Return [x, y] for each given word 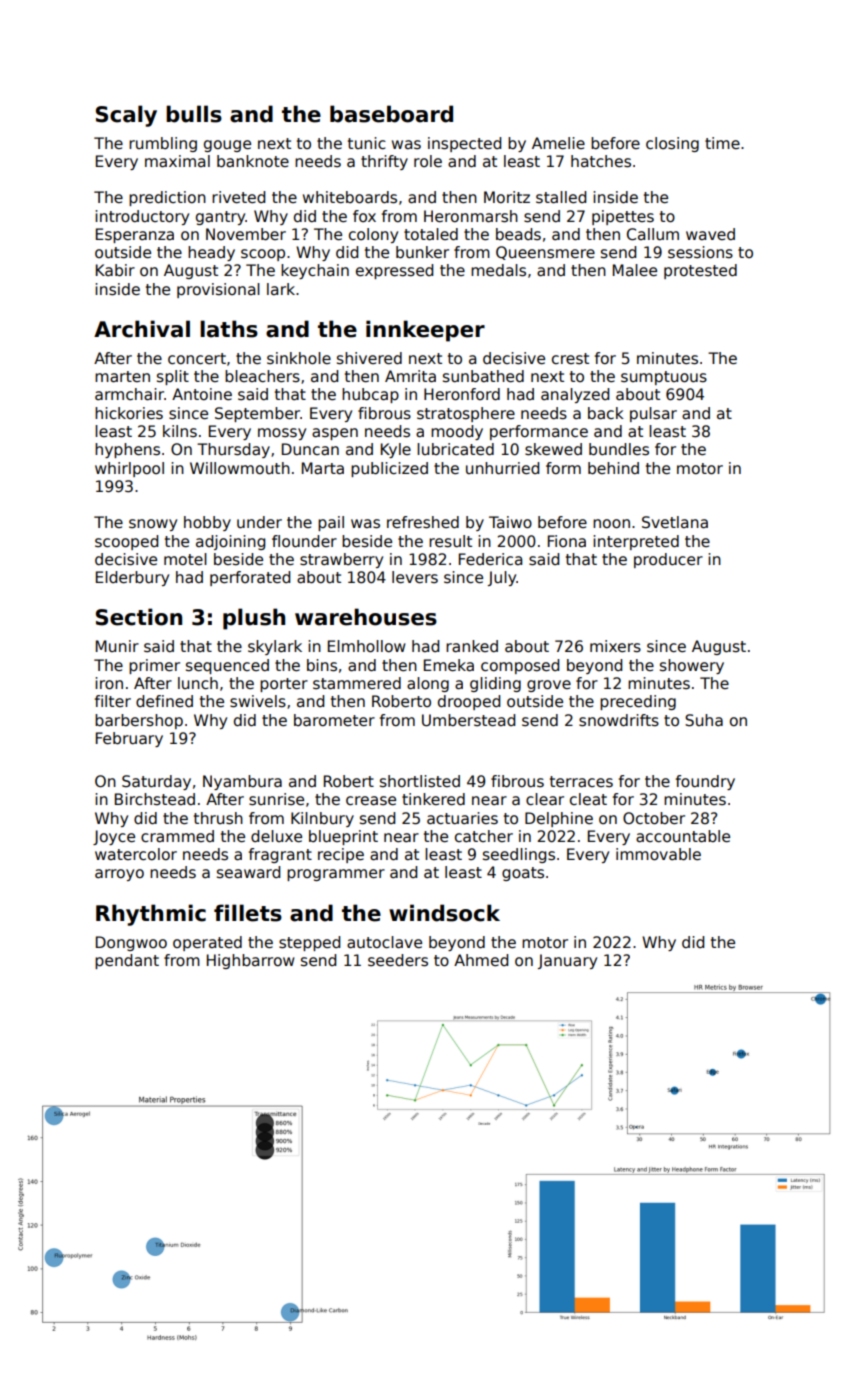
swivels [258, 701]
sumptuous [664, 378]
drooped [469, 702]
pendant [127, 961]
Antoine [202, 394]
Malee [635, 270]
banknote [253, 161]
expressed [394, 271]
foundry [705, 782]
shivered [369, 358]
